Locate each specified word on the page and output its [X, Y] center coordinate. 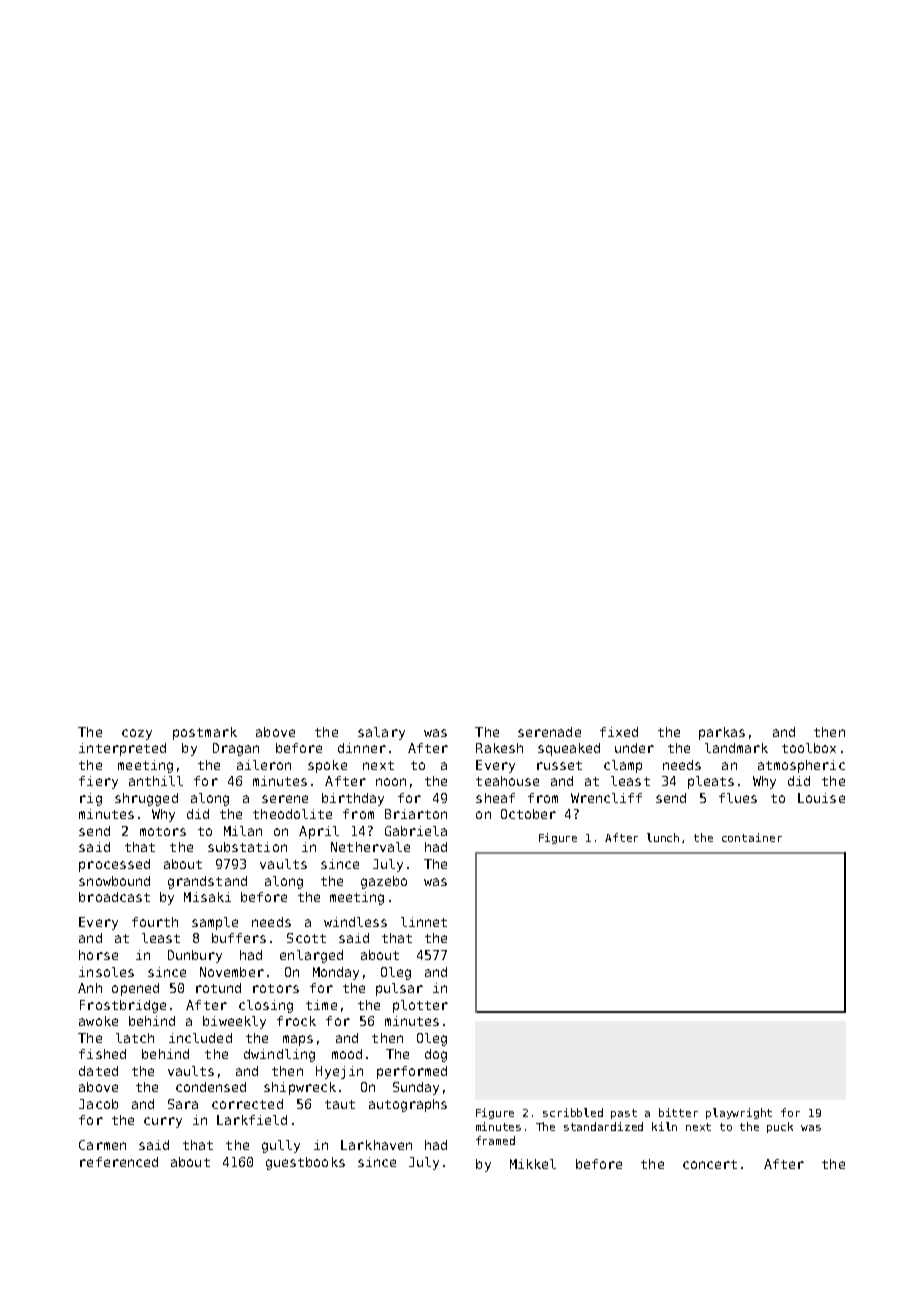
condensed [211, 1087]
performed [412, 1072]
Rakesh [499, 748]
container [752, 837]
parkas [722, 733]
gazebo [384, 882]
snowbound [114, 881]
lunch [663, 837]
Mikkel [533, 1164]
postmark [205, 733]
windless [355, 922]
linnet [424, 922]
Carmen [102, 1145]
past [624, 1114]
